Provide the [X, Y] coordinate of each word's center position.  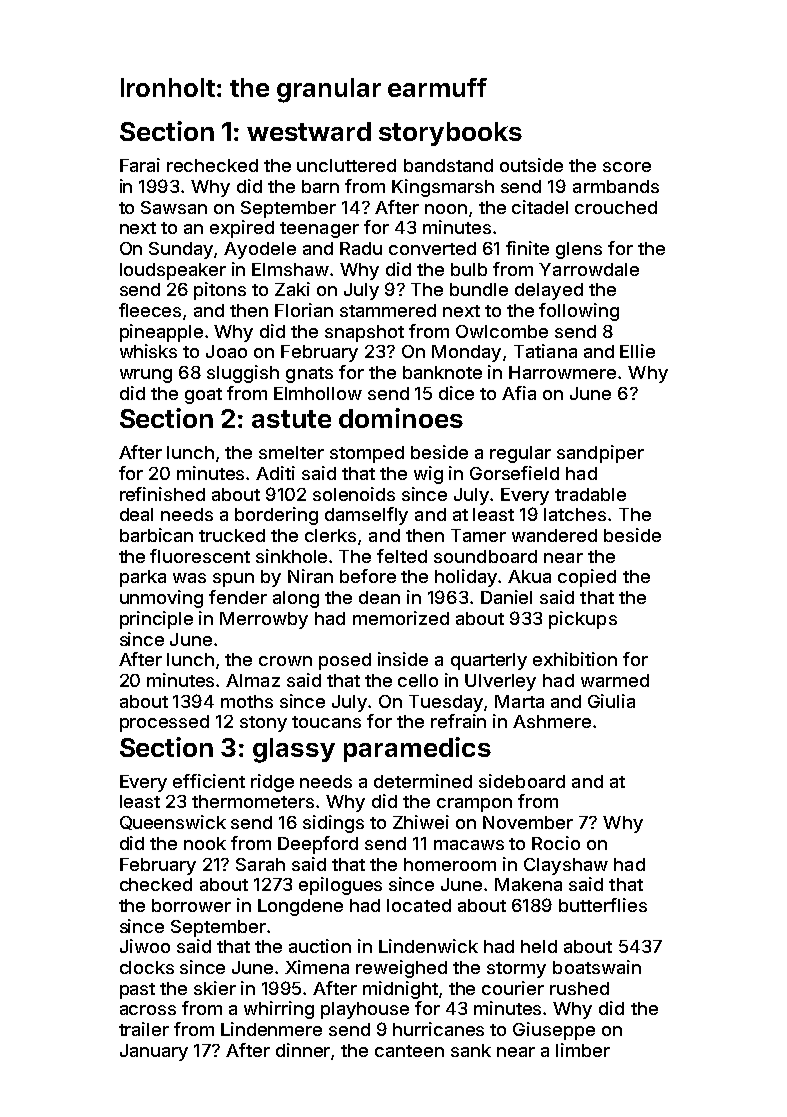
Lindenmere [271, 1029]
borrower [191, 905]
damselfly [366, 516]
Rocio [556, 843]
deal [136, 514]
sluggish [243, 374]
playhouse [365, 1010]
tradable [590, 494]
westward [309, 131]
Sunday [182, 250]
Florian [304, 310]
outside [531, 165]
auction [320, 946]
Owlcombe [502, 331]
